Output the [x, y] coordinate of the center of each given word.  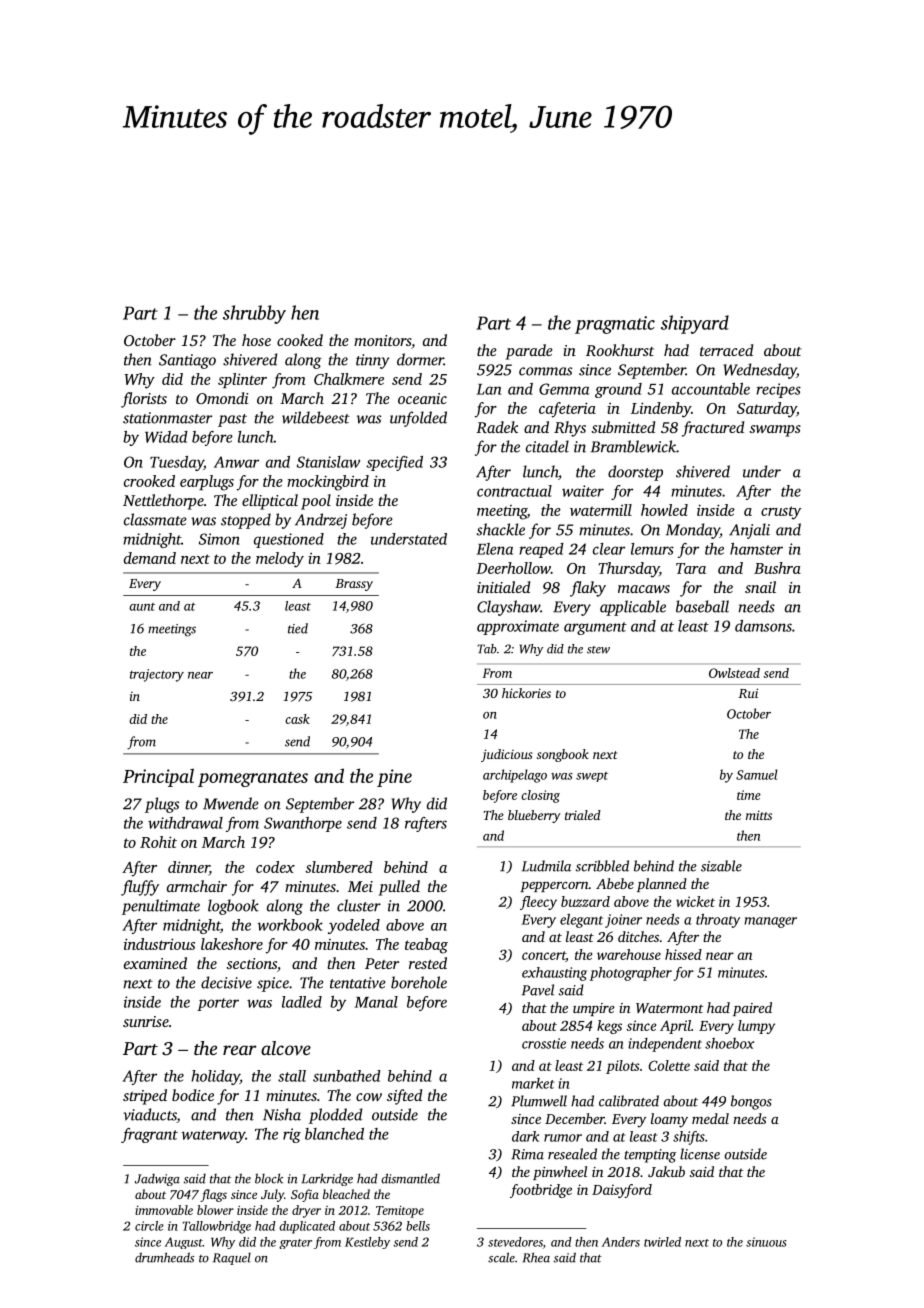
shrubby [254, 314]
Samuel [757, 774]
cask [297, 719]
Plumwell [539, 1101]
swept [592, 777]
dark [525, 1136]
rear [239, 1050]
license [700, 1154]
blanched [334, 1134]
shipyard [695, 324]
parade [529, 352]
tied [298, 628]
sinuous [766, 1242]
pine [394, 778]
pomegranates [253, 779]
